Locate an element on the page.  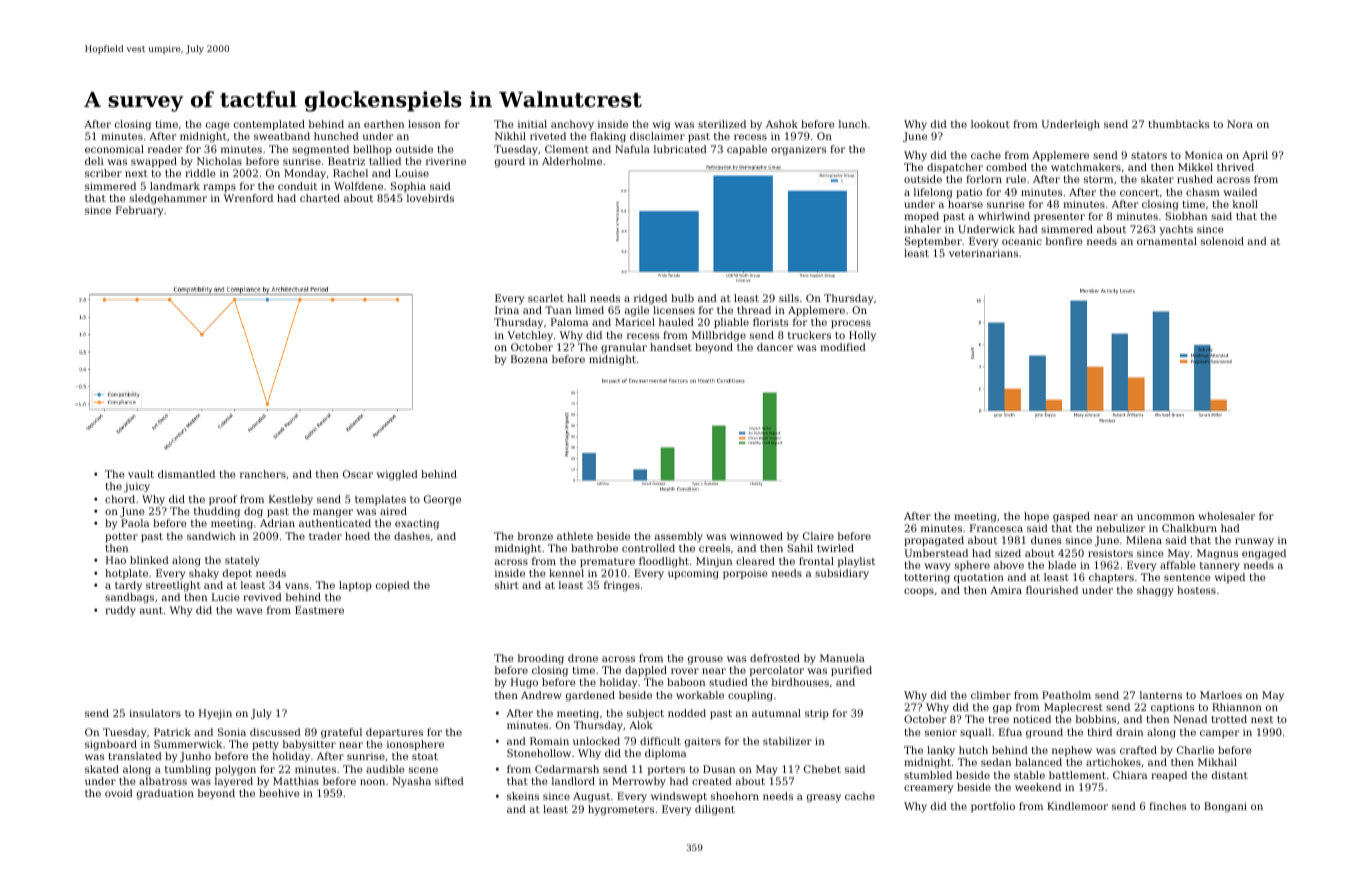
lubricated is located at coordinates (680, 149).
